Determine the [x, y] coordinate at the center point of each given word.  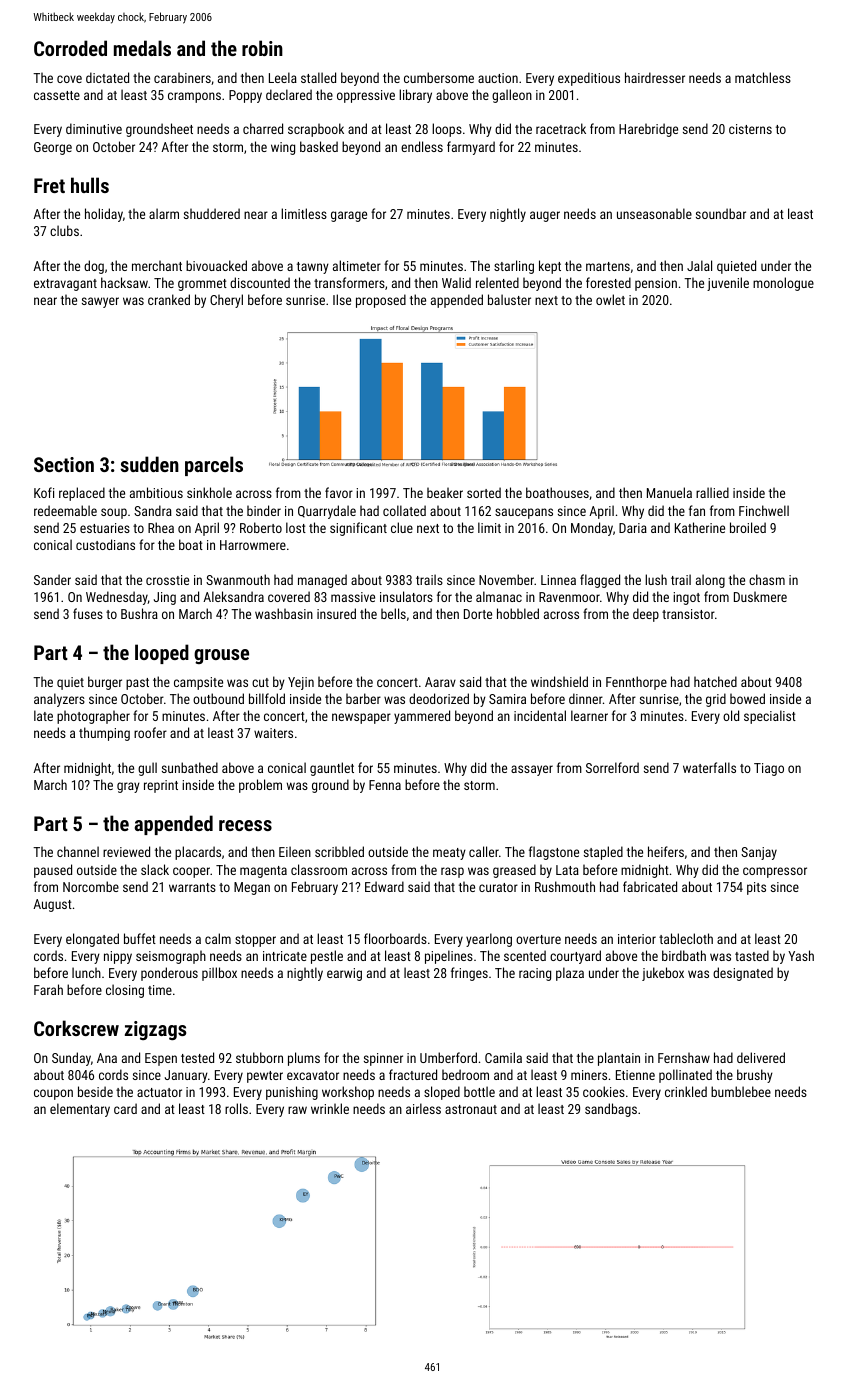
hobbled [518, 613]
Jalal [699, 265]
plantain [619, 1059]
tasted [752, 955]
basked [319, 146]
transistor [688, 614]
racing [535, 974]
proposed [381, 301]
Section [64, 464]
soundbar [721, 213]
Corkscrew [76, 1028]
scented [525, 955]
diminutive [94, 128]
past [137, 684]
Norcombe [91, 886]
